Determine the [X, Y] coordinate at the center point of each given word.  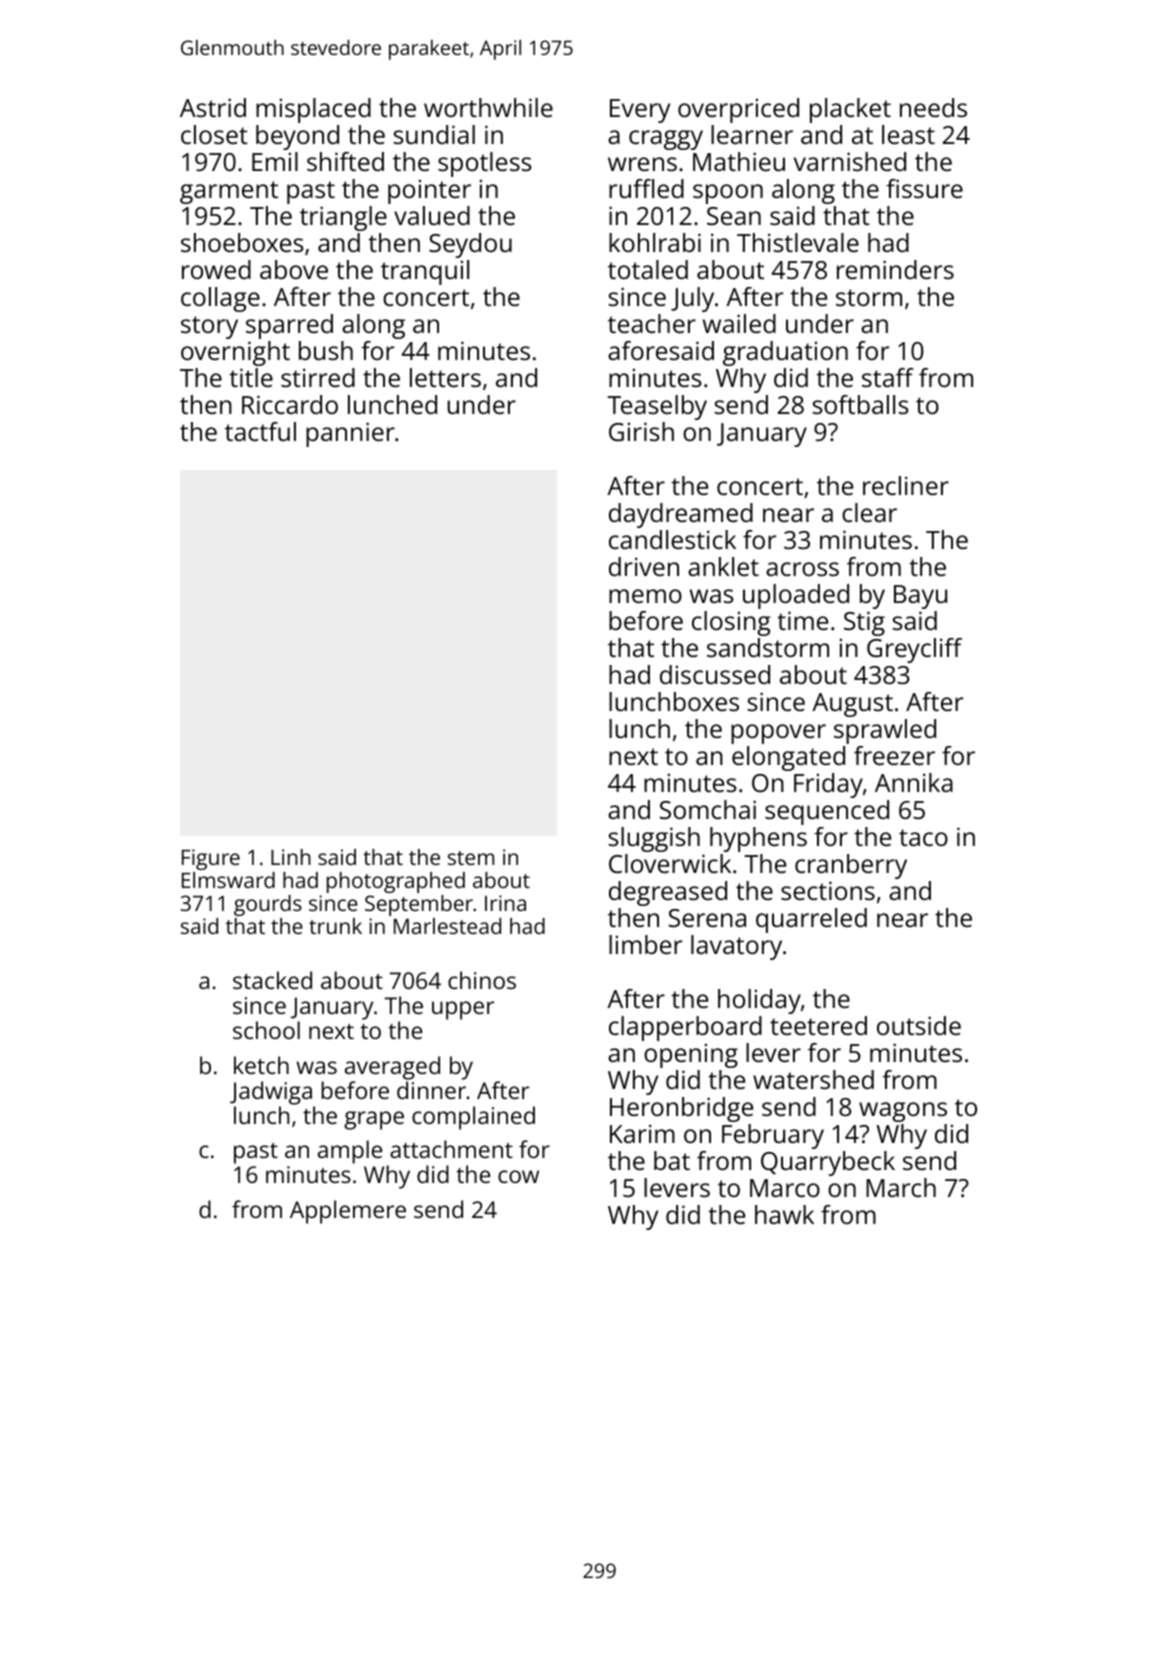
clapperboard [685, 1028]
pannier [350, 434]
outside [919, 1025]
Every [640, 111]
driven [644, 566]
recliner [906, 485]
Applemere [348, 1212]
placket [850, 110]
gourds [268, 905]
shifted [345, 161]
